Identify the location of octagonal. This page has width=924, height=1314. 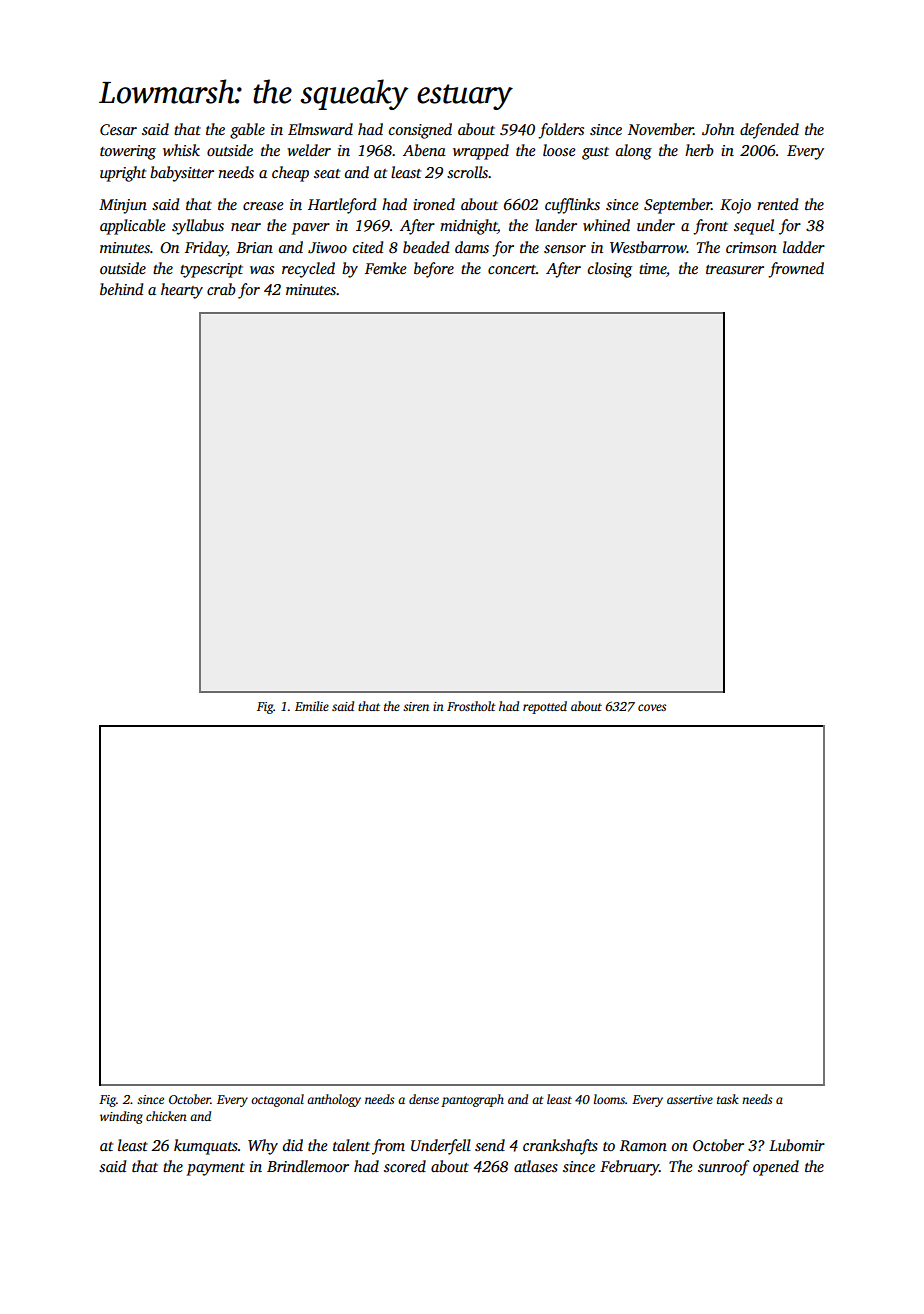
(277, 1100).
